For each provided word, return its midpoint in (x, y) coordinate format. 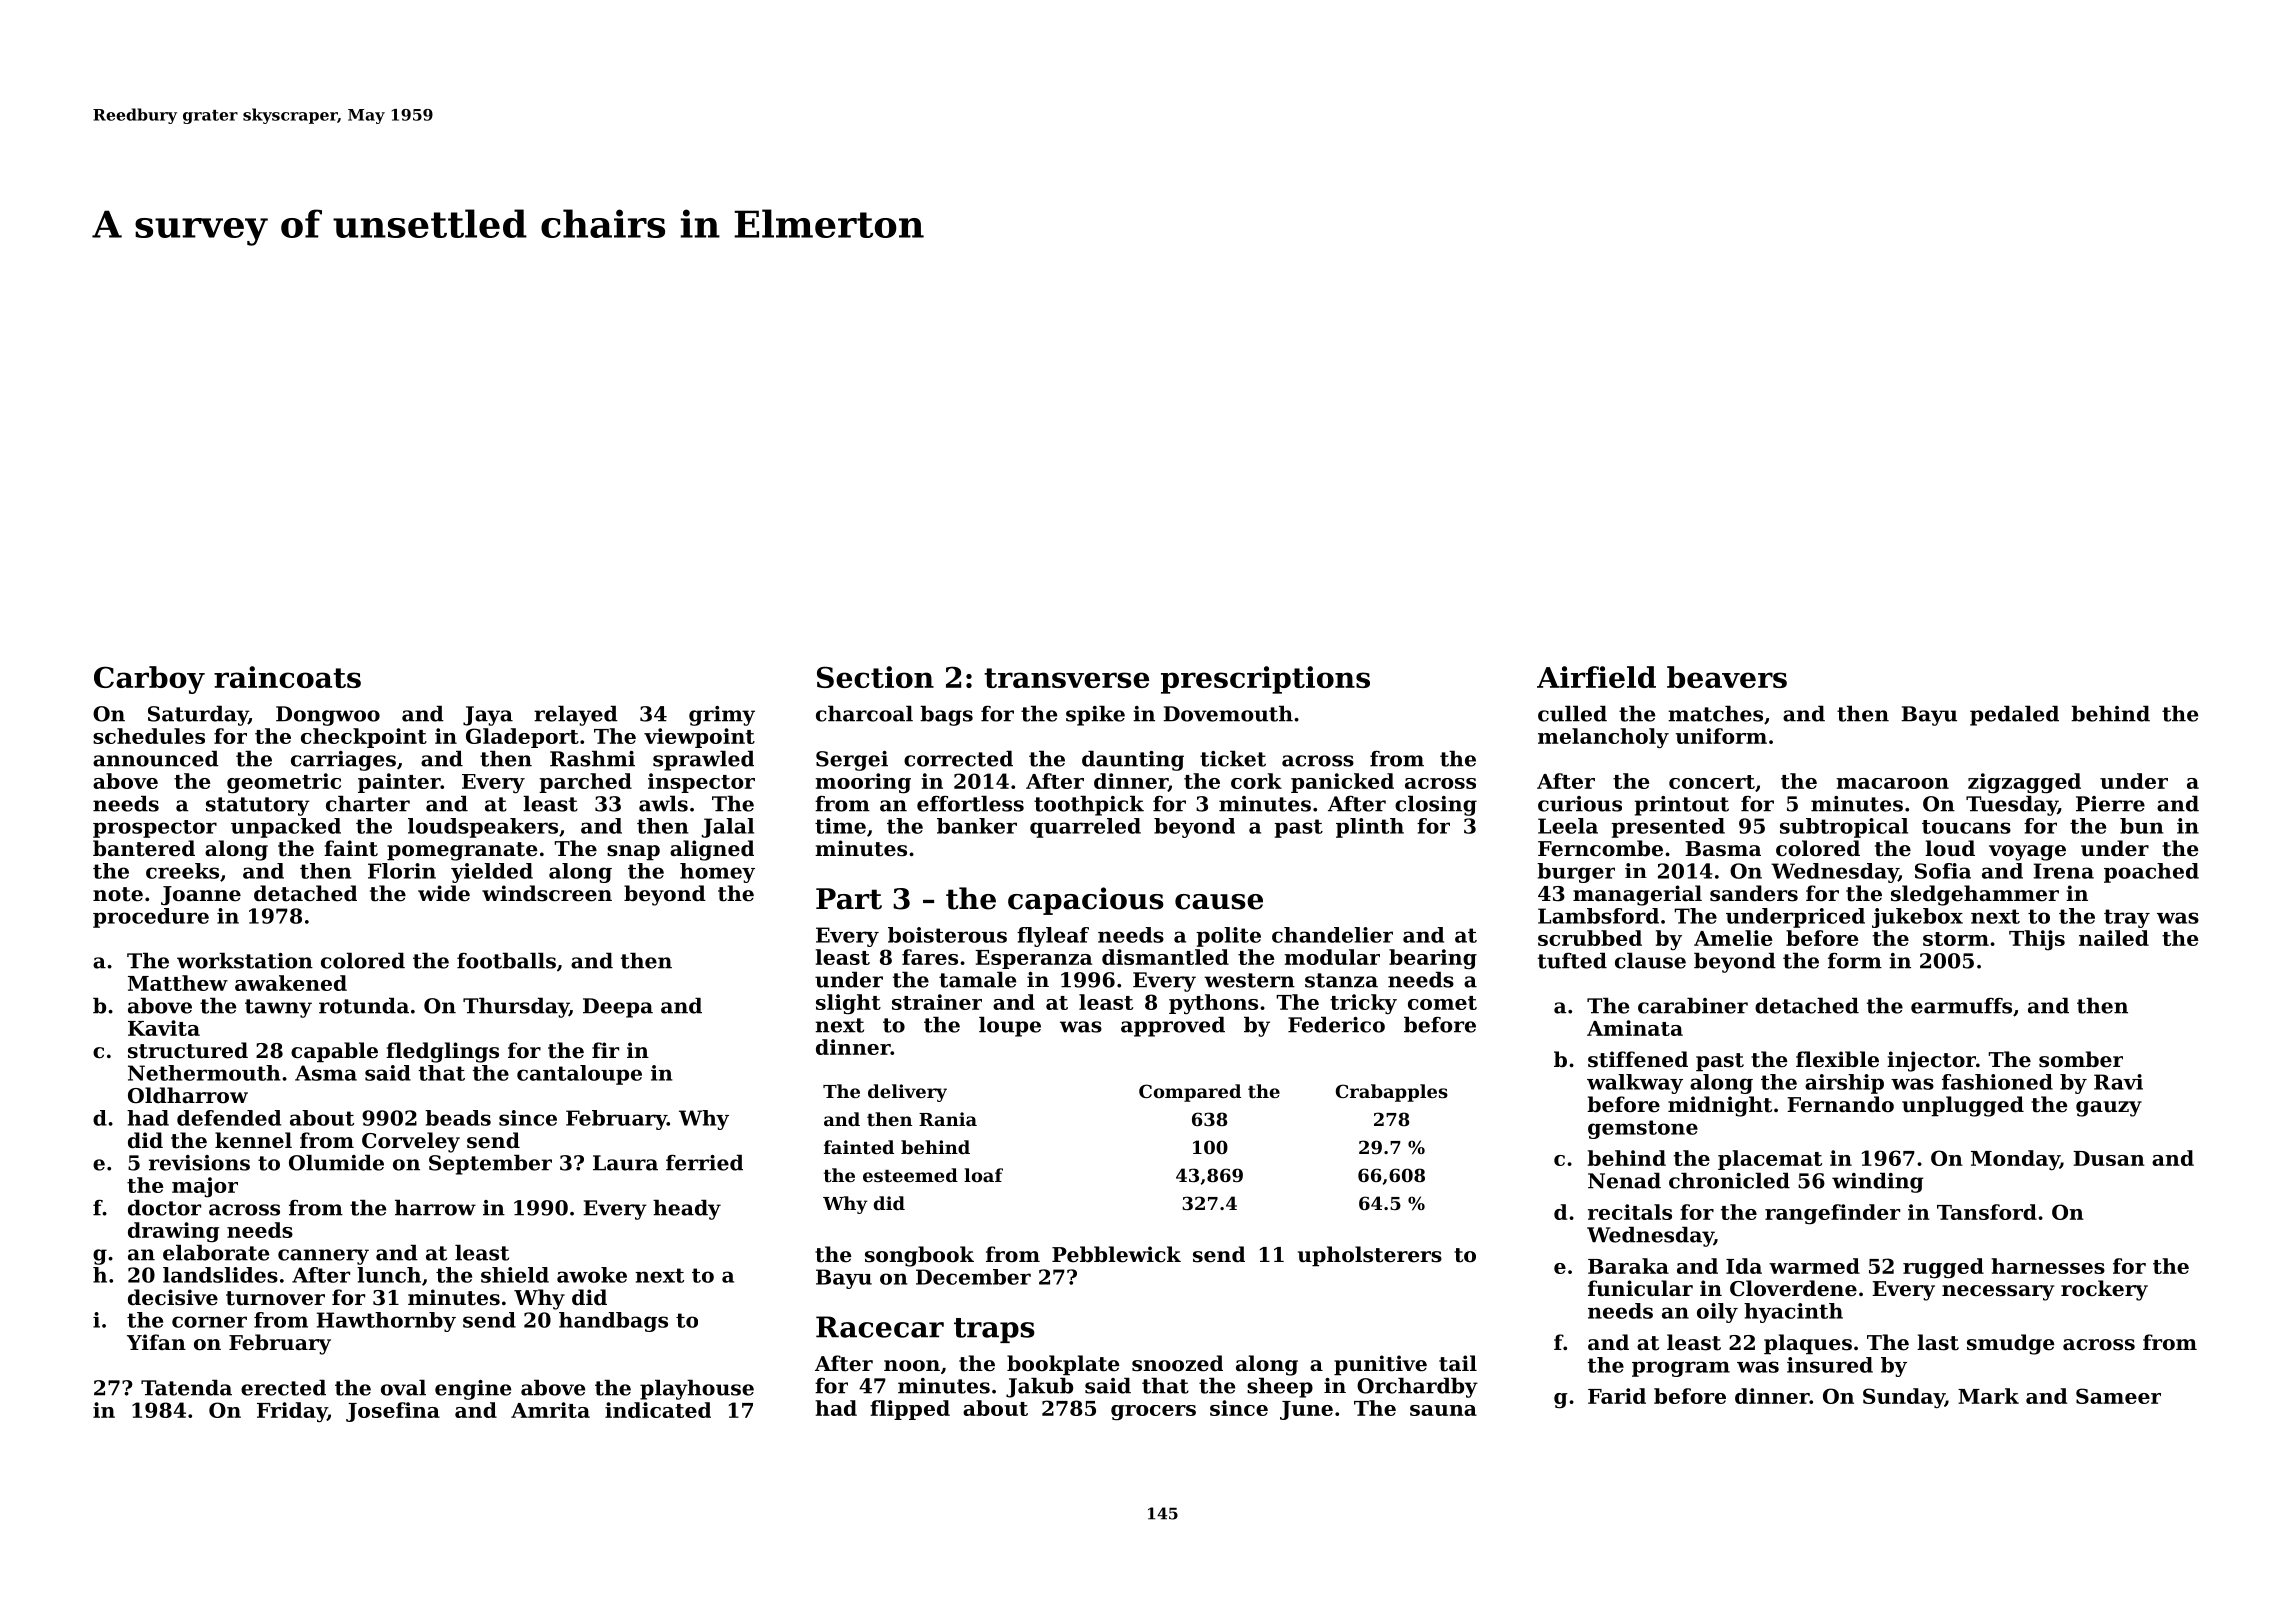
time (840, 826)
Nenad (1624, 1180)
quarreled (1085, 828)
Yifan (156, 1342)
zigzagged (2024, 783)
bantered (144, 848)
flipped (910, 1410)
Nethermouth (204, 1073)
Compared (1190, 1093)
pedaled (2014, 715)
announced (156, 758)
